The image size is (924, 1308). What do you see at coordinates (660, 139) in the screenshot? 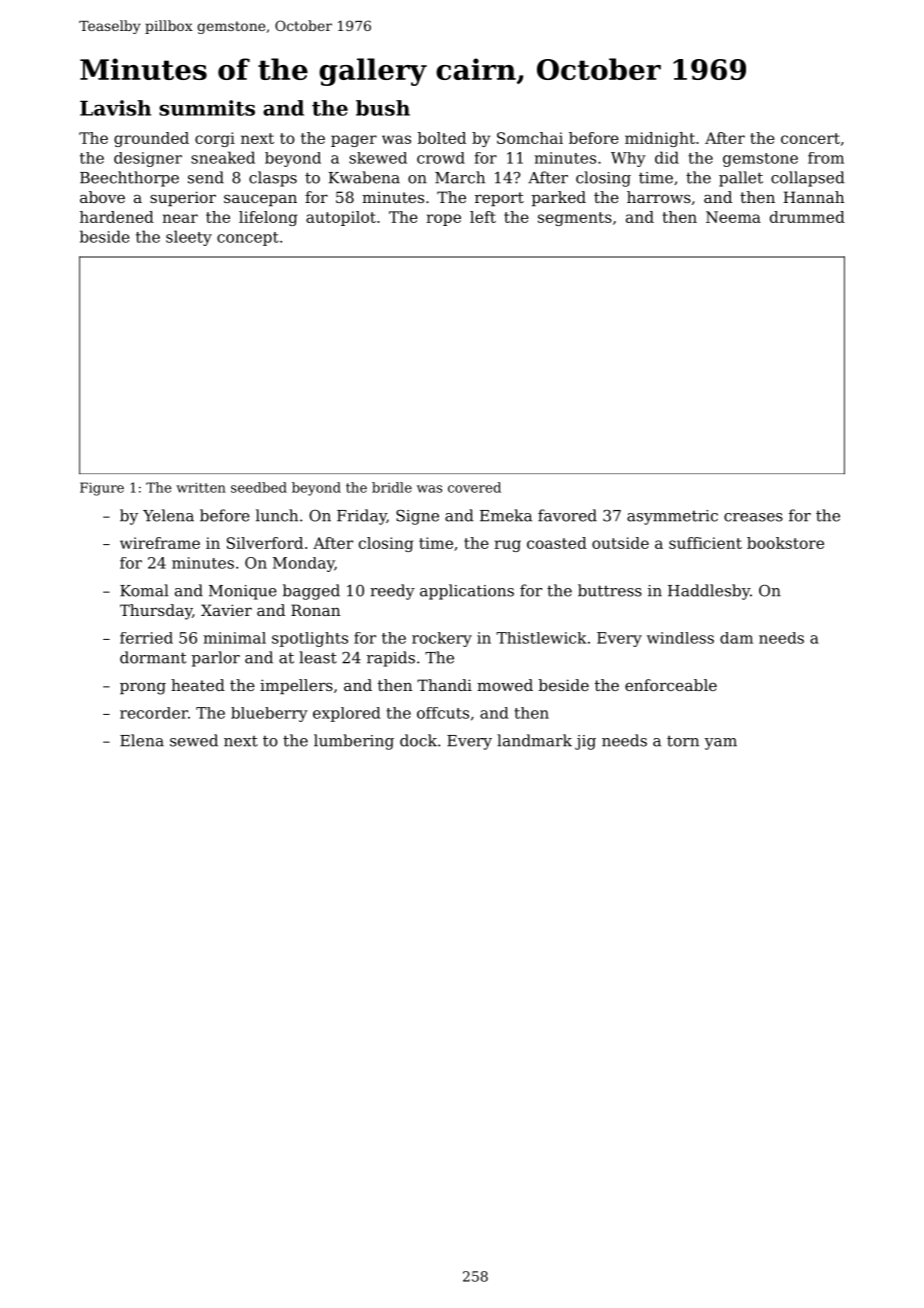
I see `midnight` at bounding box center [660, 139].
